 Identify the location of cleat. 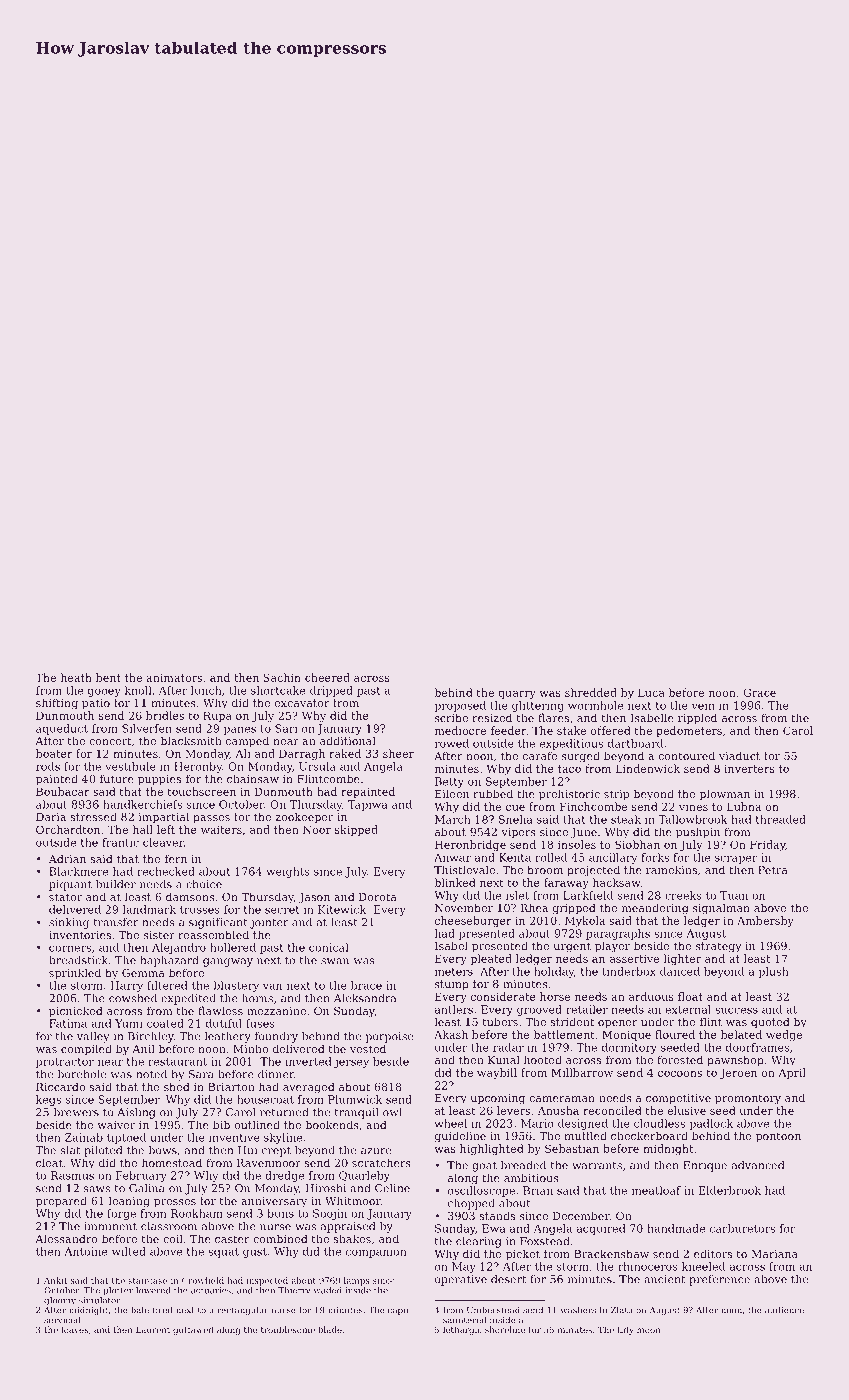
(49, 1162).
